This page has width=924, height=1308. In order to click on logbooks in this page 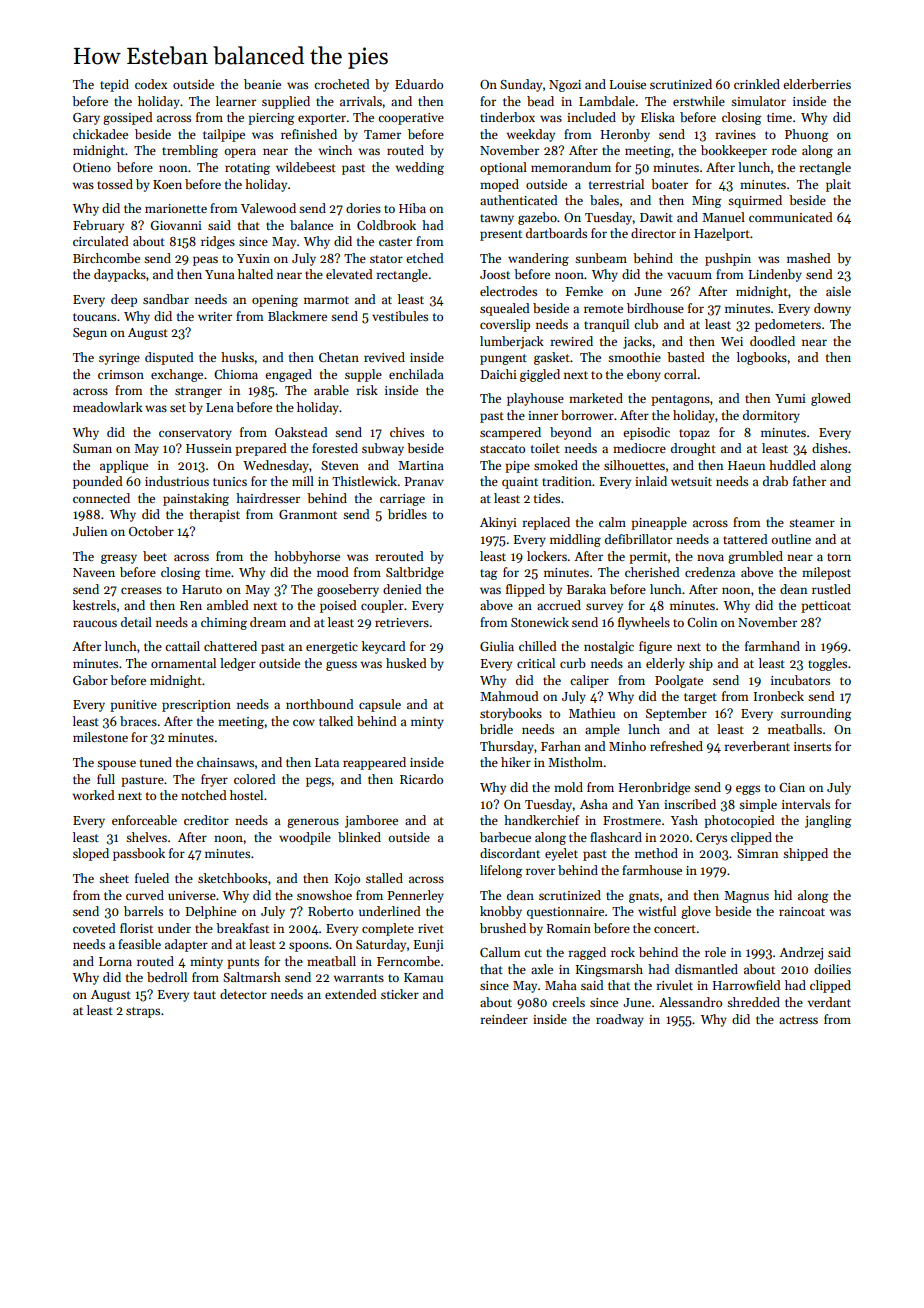, I will do `click(762, 358)`.
